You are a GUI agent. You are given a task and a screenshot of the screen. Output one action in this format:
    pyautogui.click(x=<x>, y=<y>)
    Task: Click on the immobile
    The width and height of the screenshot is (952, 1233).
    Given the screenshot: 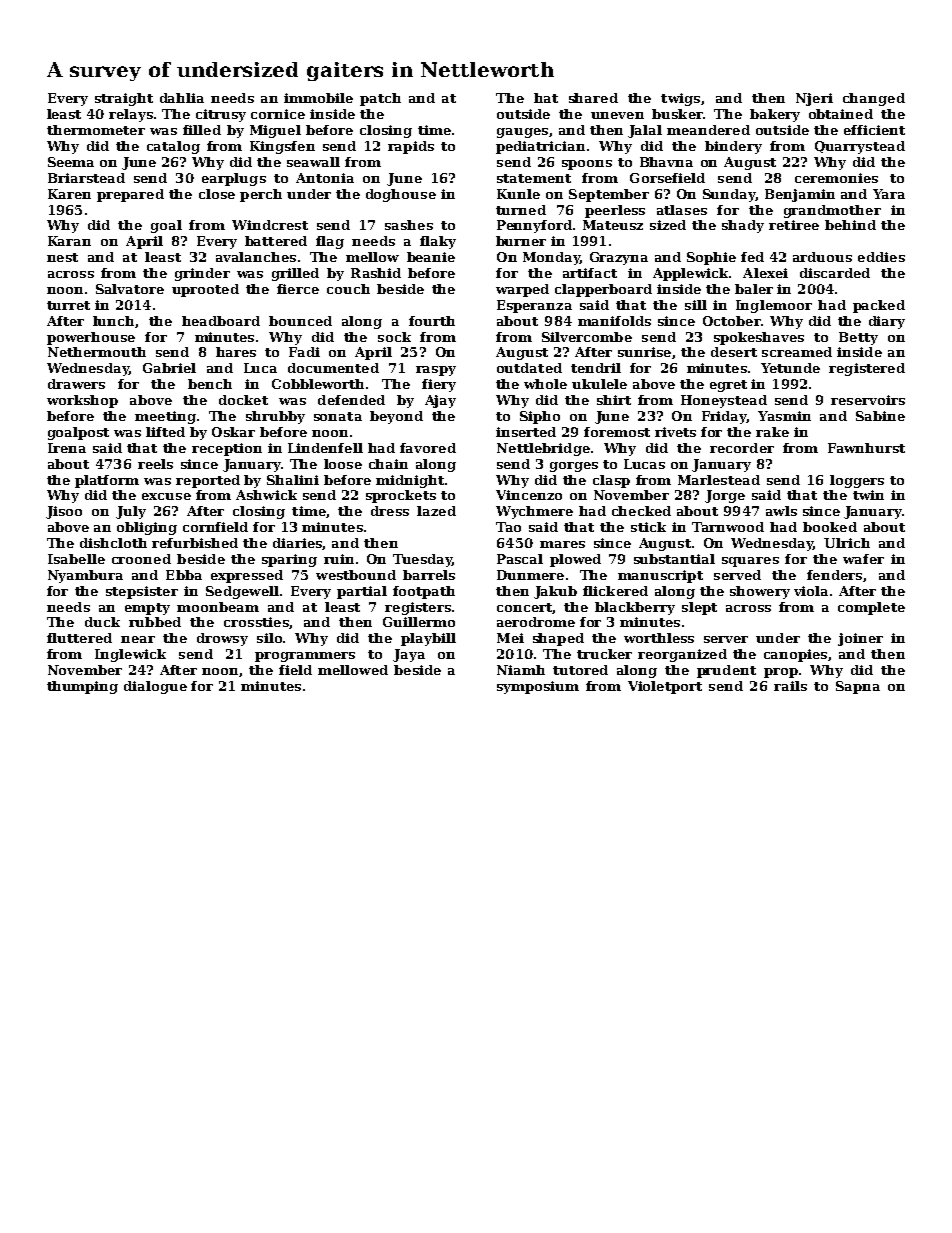 What is the action you would take?
    pyautogui.click(x=318, y=98)
